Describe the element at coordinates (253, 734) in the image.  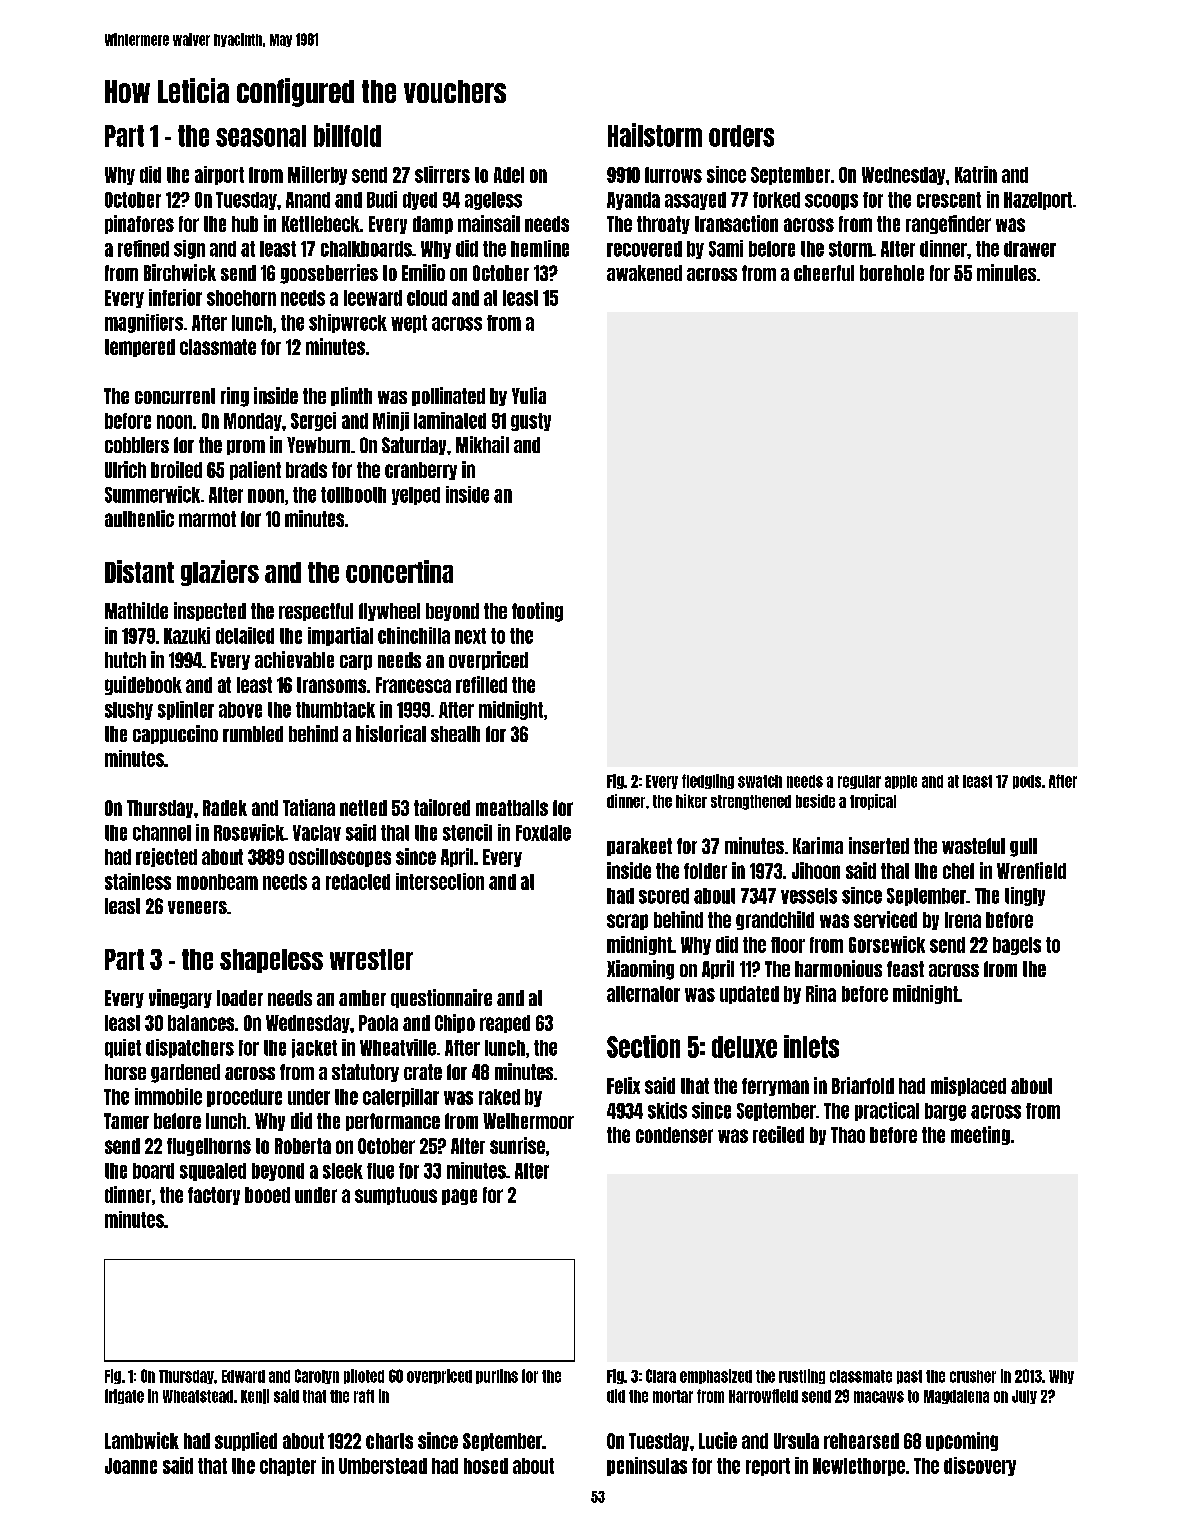
I see `rumbled` at that location.
